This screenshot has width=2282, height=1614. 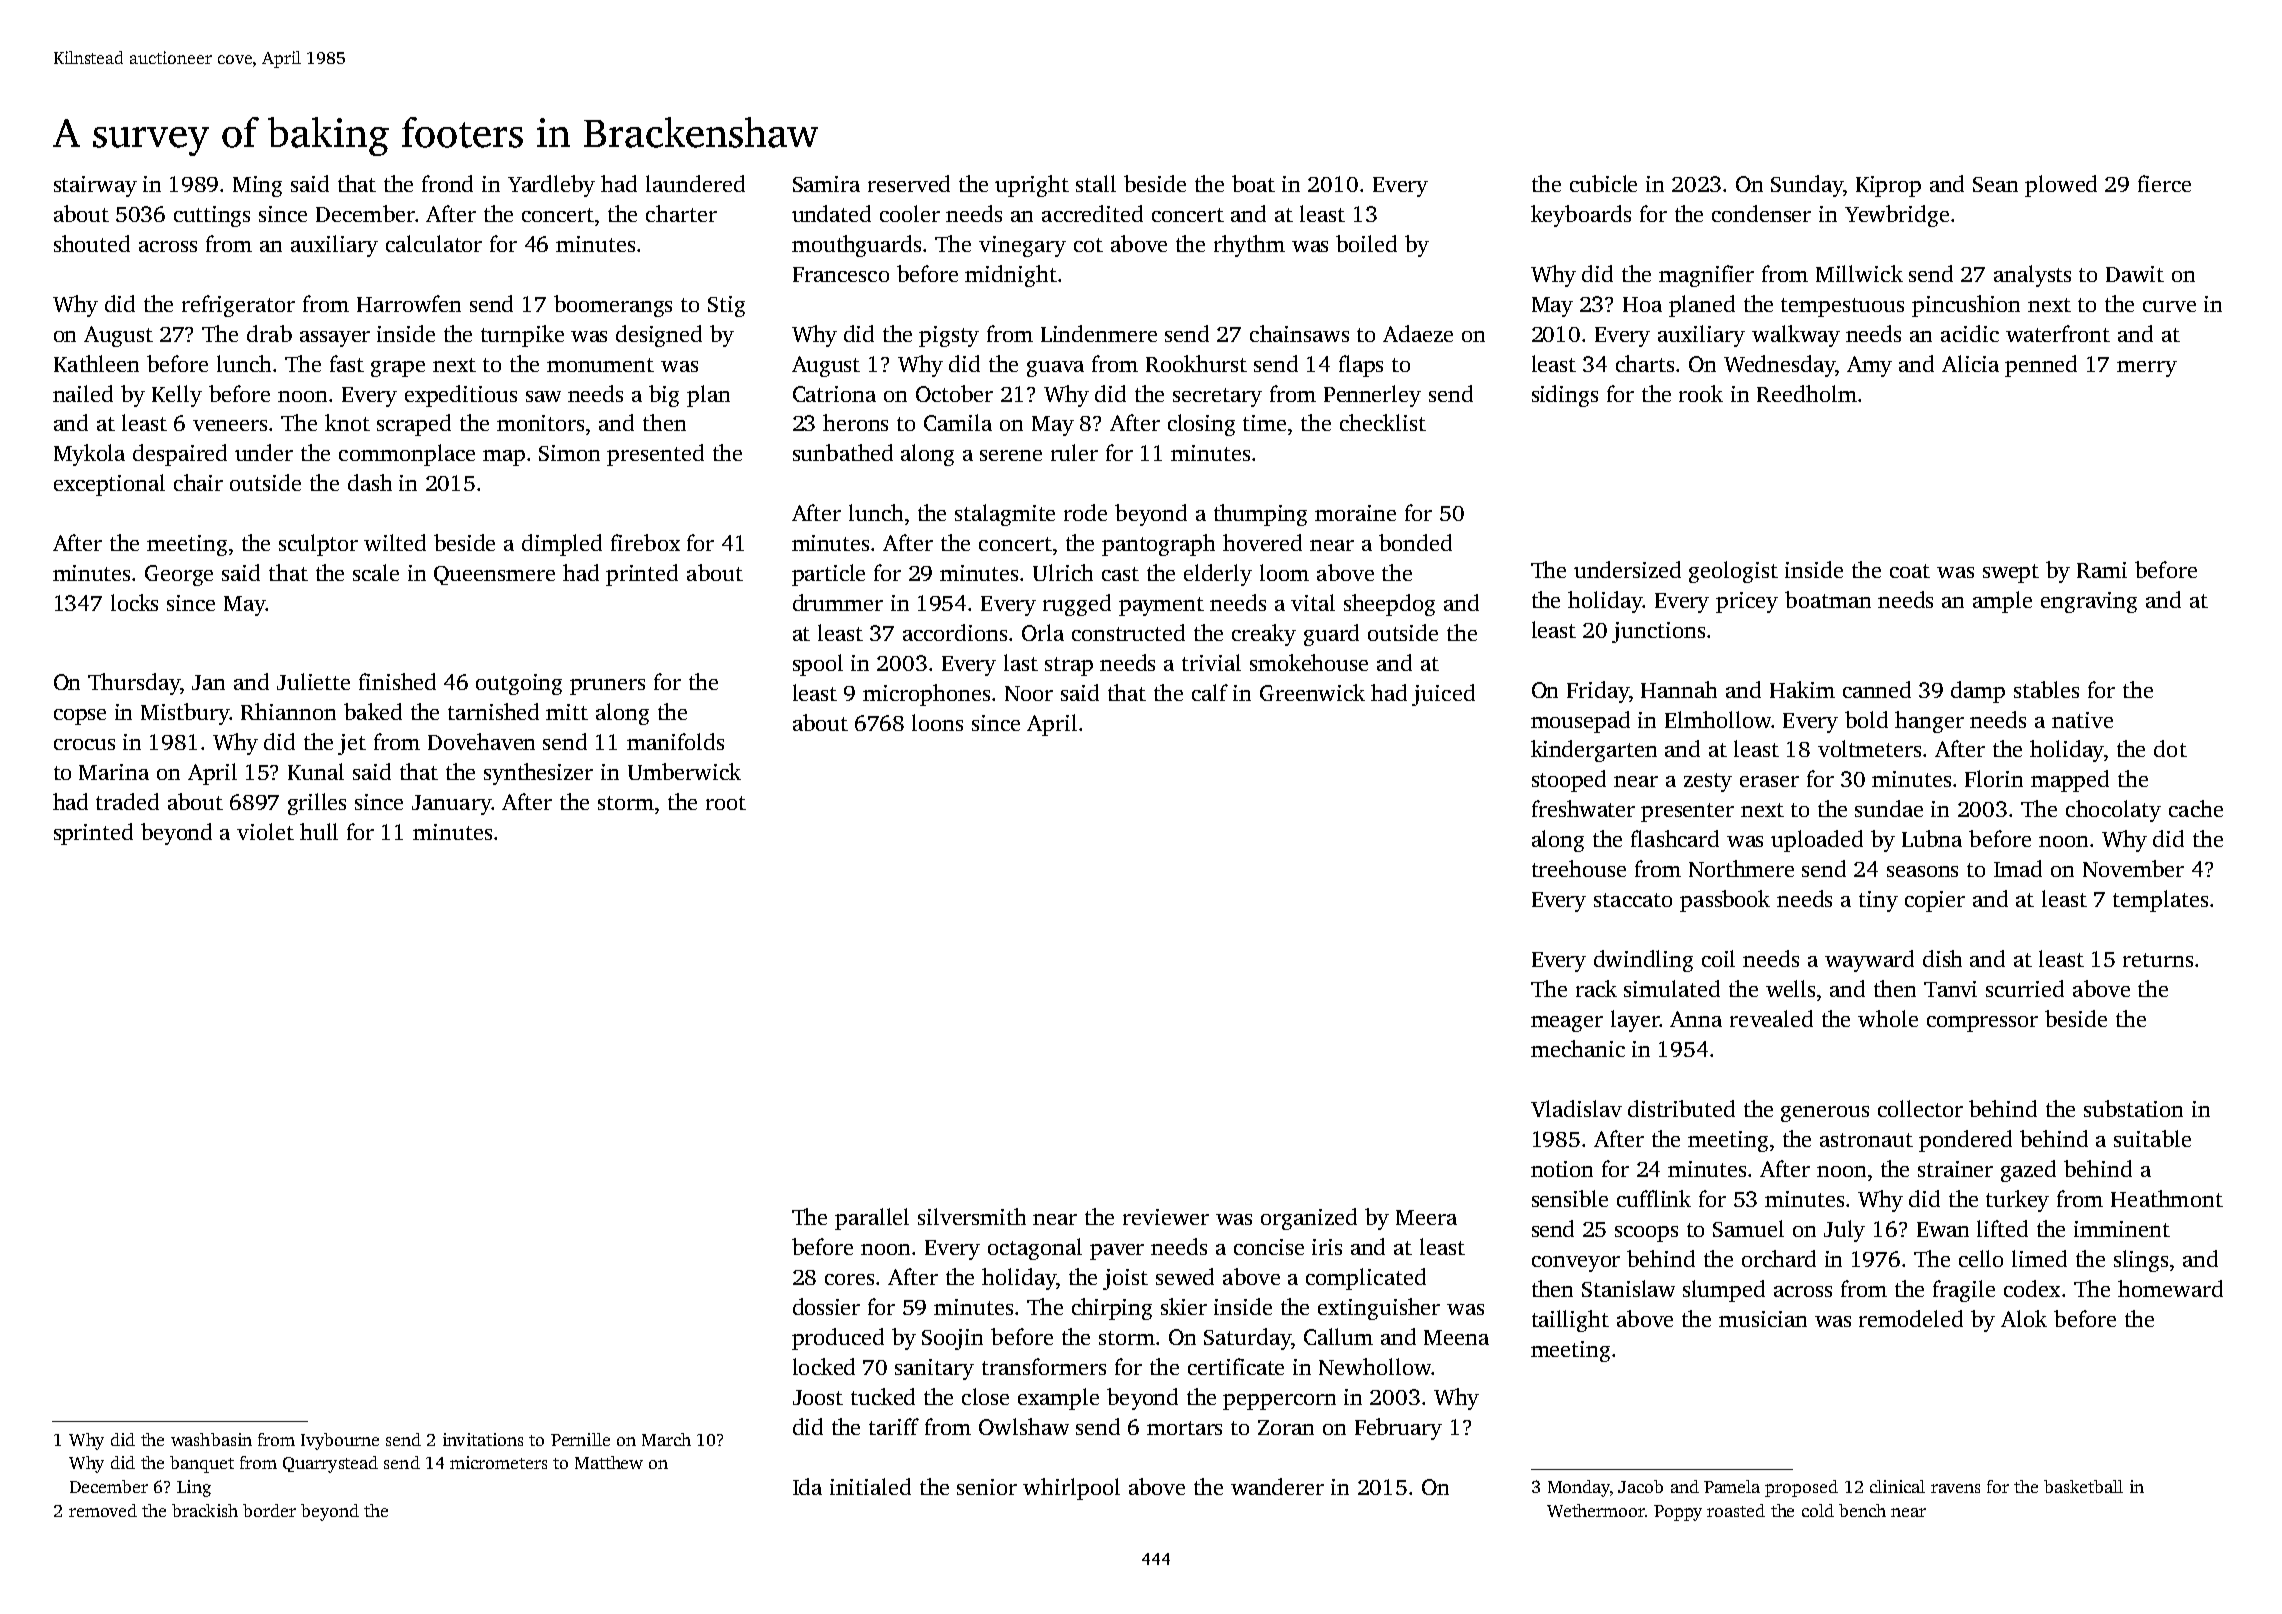 I want to click on stall, so click(x=1096, y=183).
